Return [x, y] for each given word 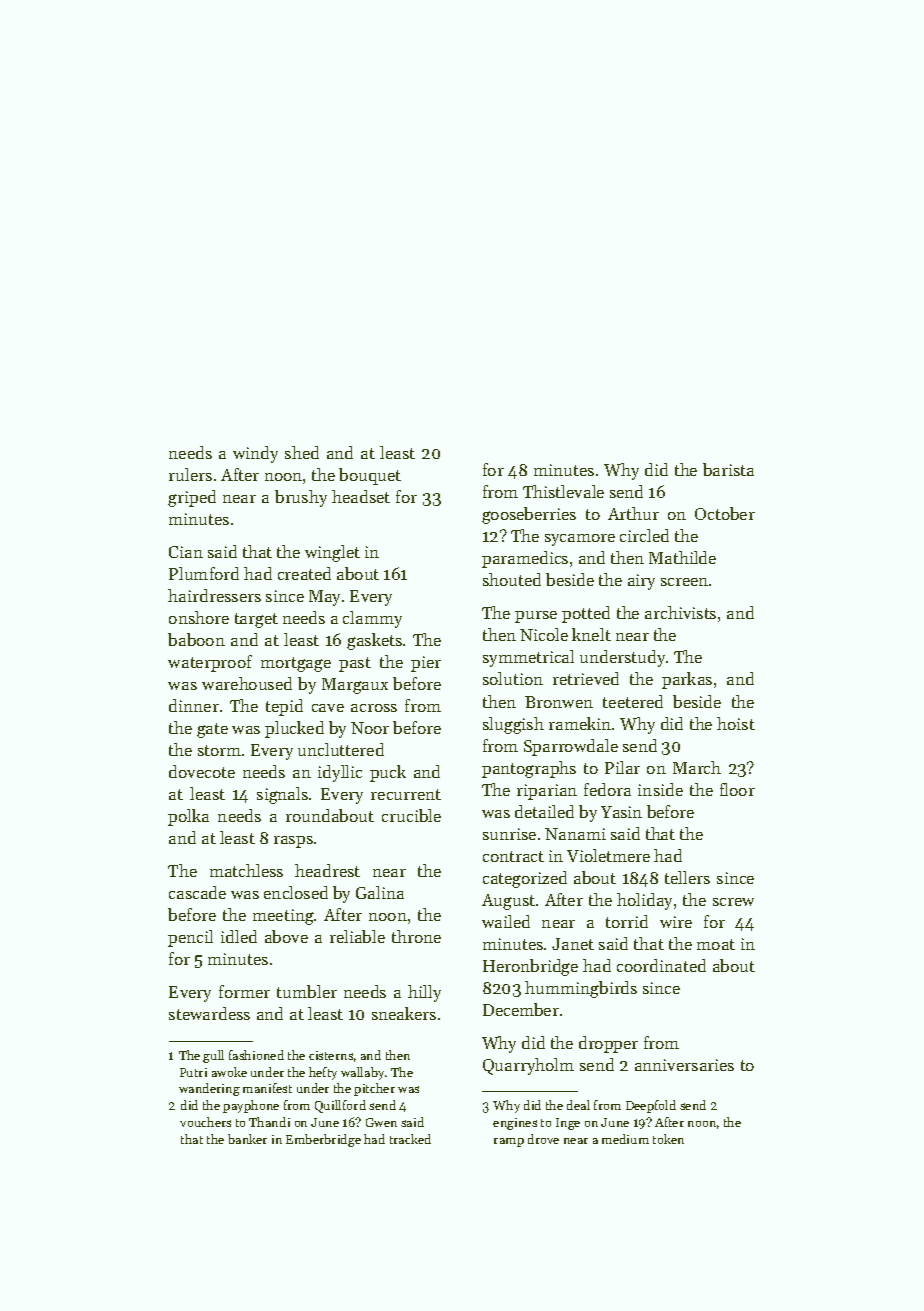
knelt [591, 634]
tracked [410, 1139]
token [668, 1139]
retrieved [586, 678]
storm [219, 750]
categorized [525, 879]
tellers [687, 877]
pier [426, 664]
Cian [186, 552]
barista [728, 469]
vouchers [205, 1122]
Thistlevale [563, 491]
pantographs [529, 769]
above [286, 936]
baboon [196, 639]
